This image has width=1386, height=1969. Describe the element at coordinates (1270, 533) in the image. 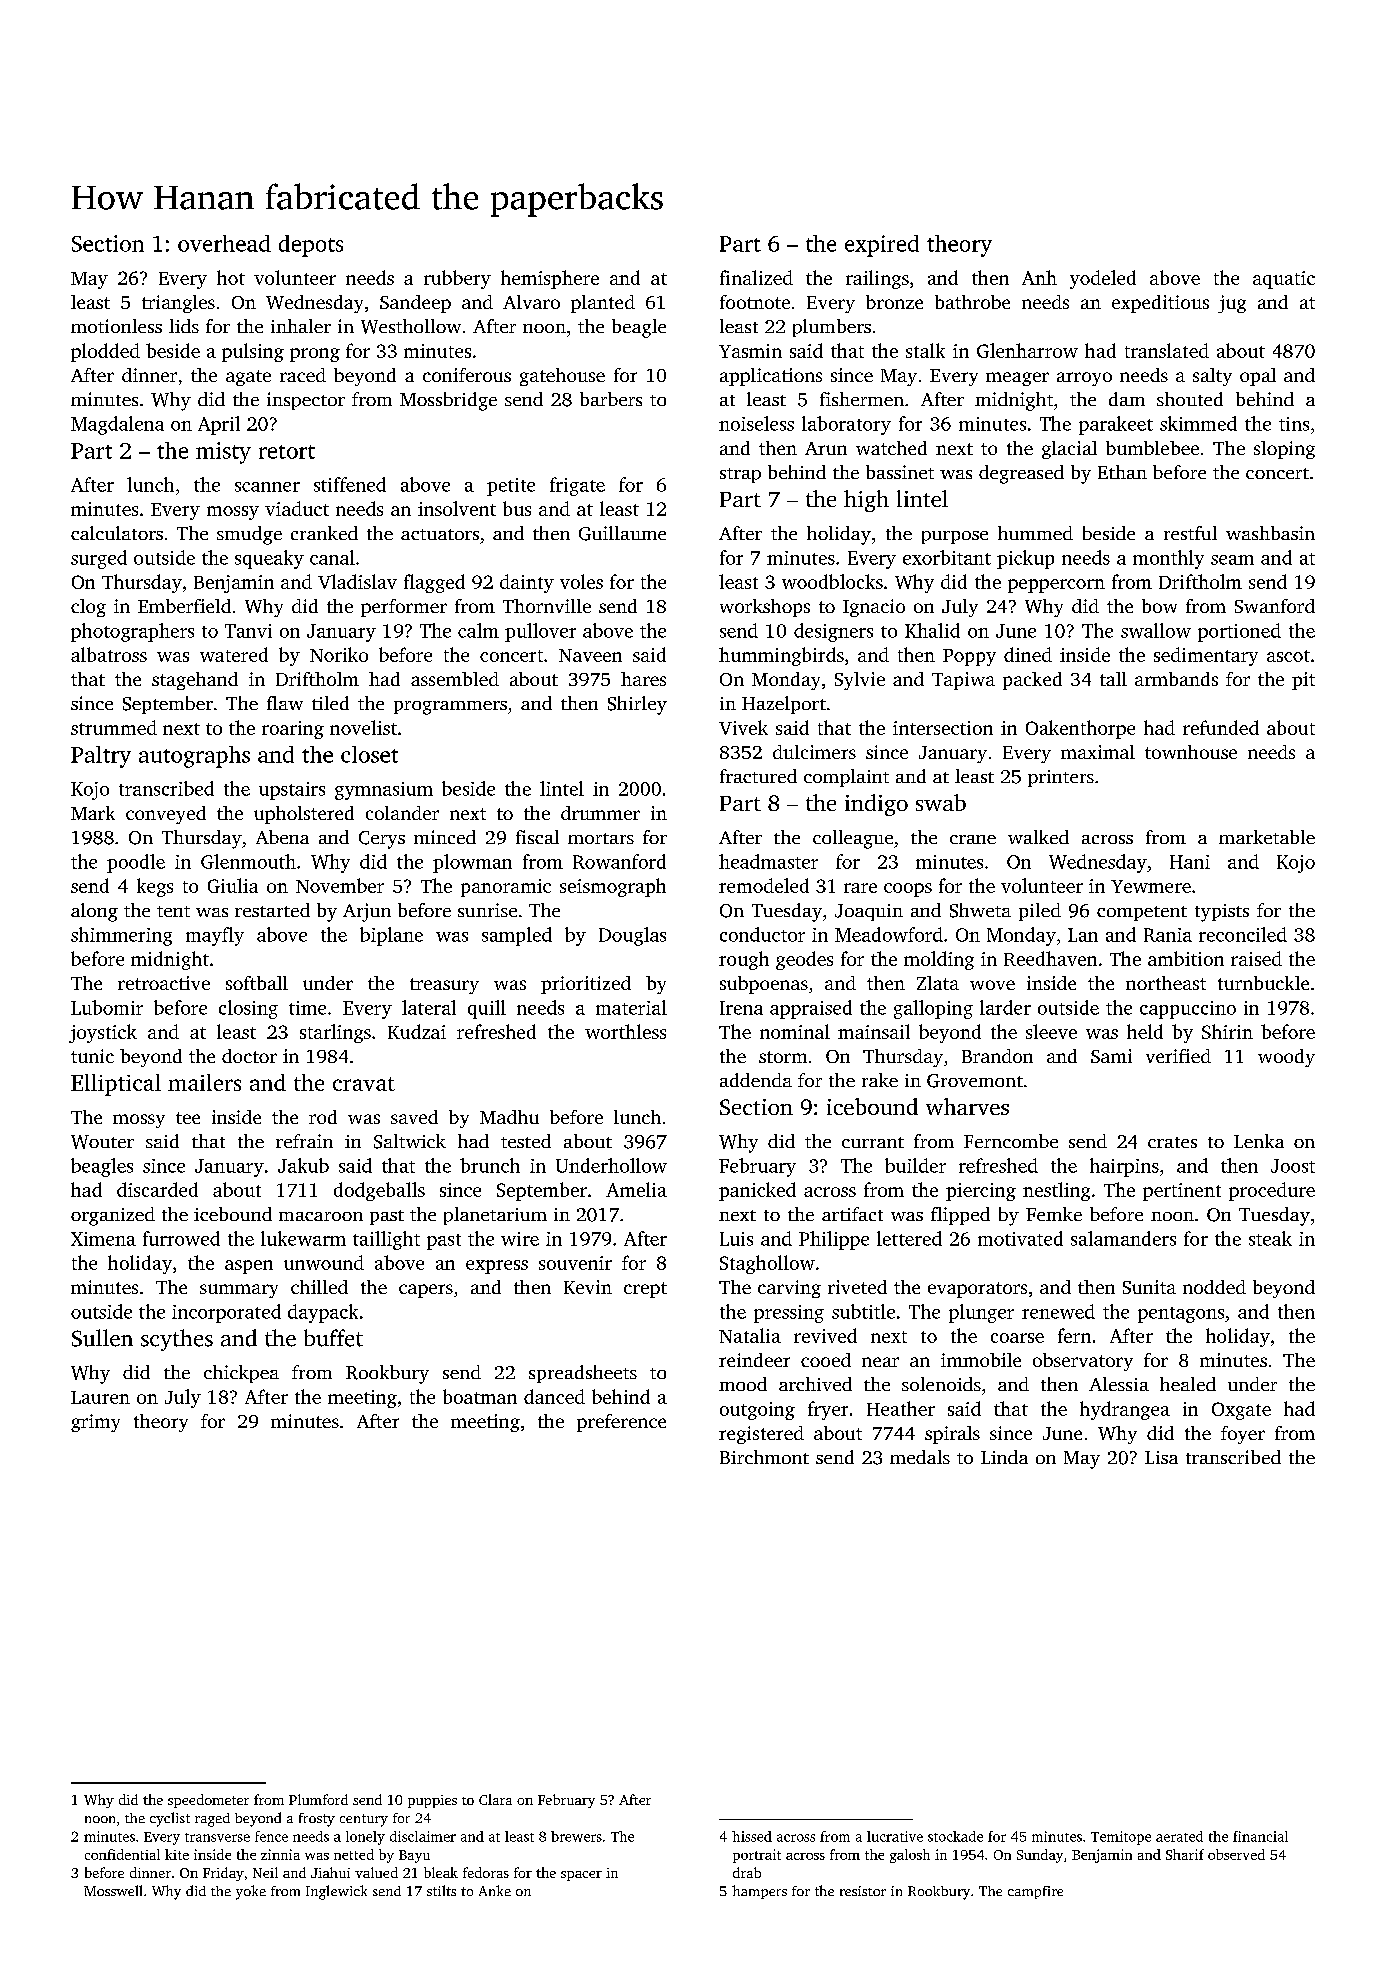

I see `washbasin` at that location.
